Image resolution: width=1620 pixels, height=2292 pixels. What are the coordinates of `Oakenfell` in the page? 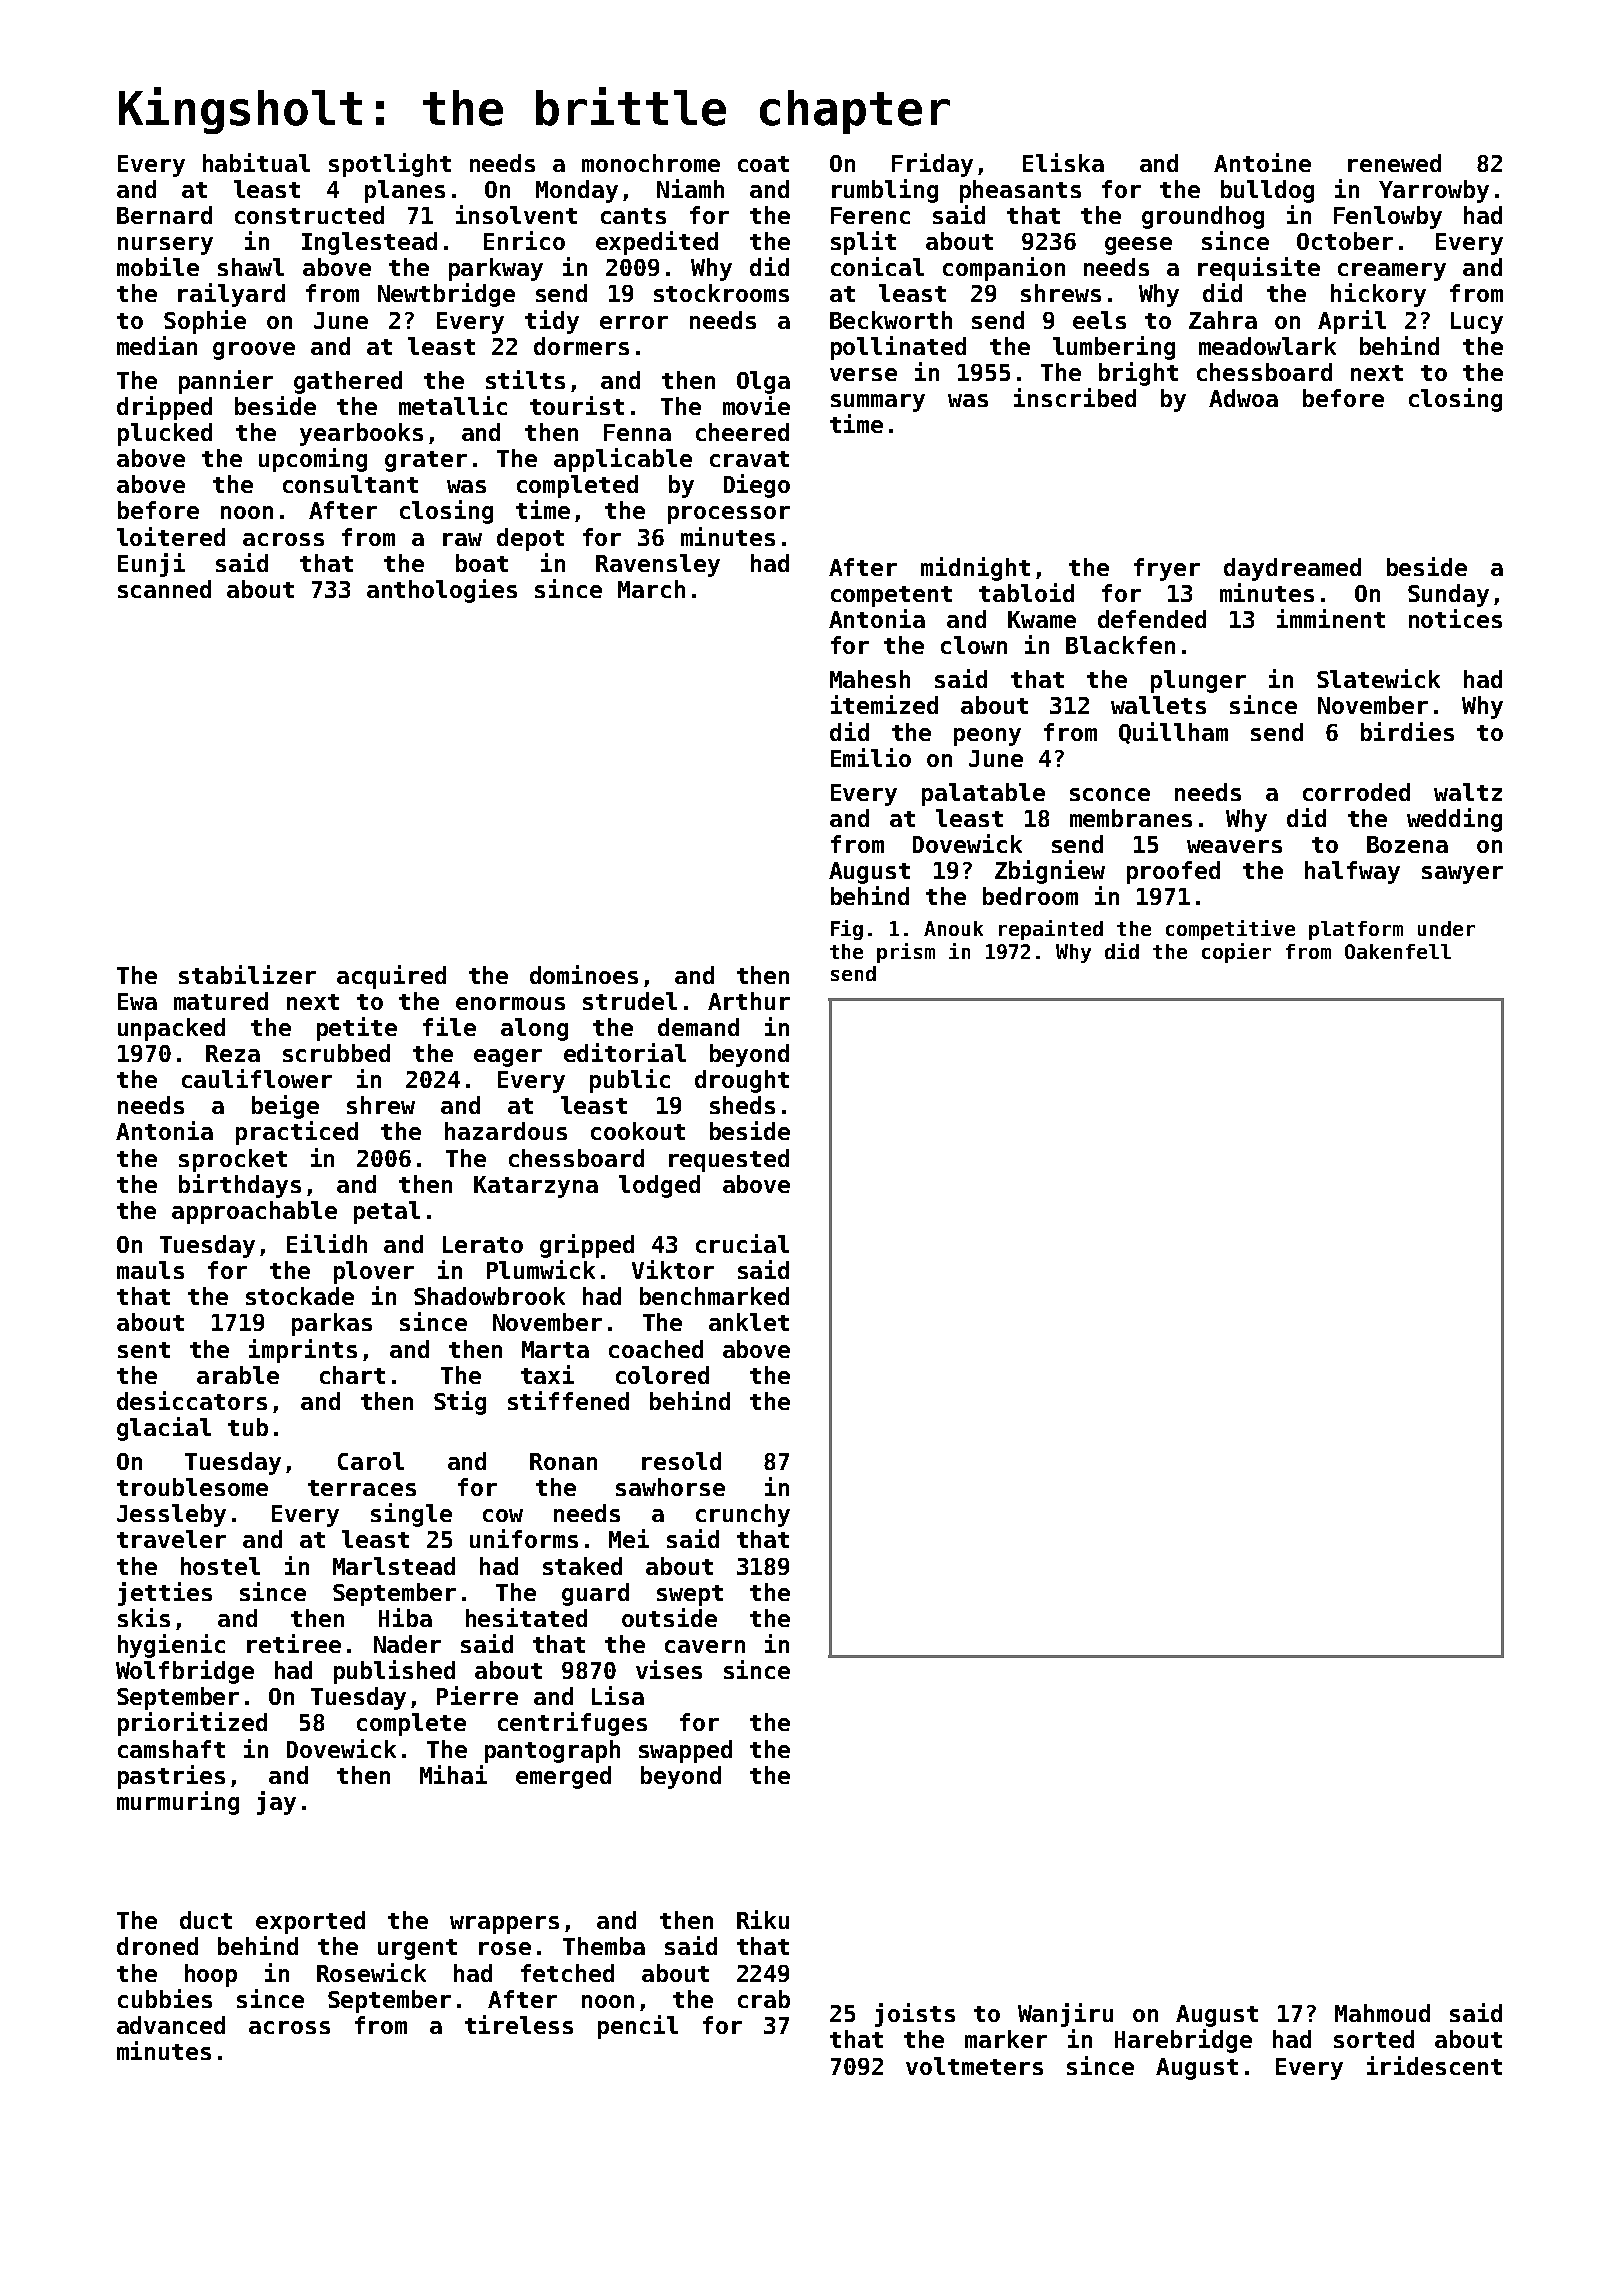 It's located at (1398, 951).
